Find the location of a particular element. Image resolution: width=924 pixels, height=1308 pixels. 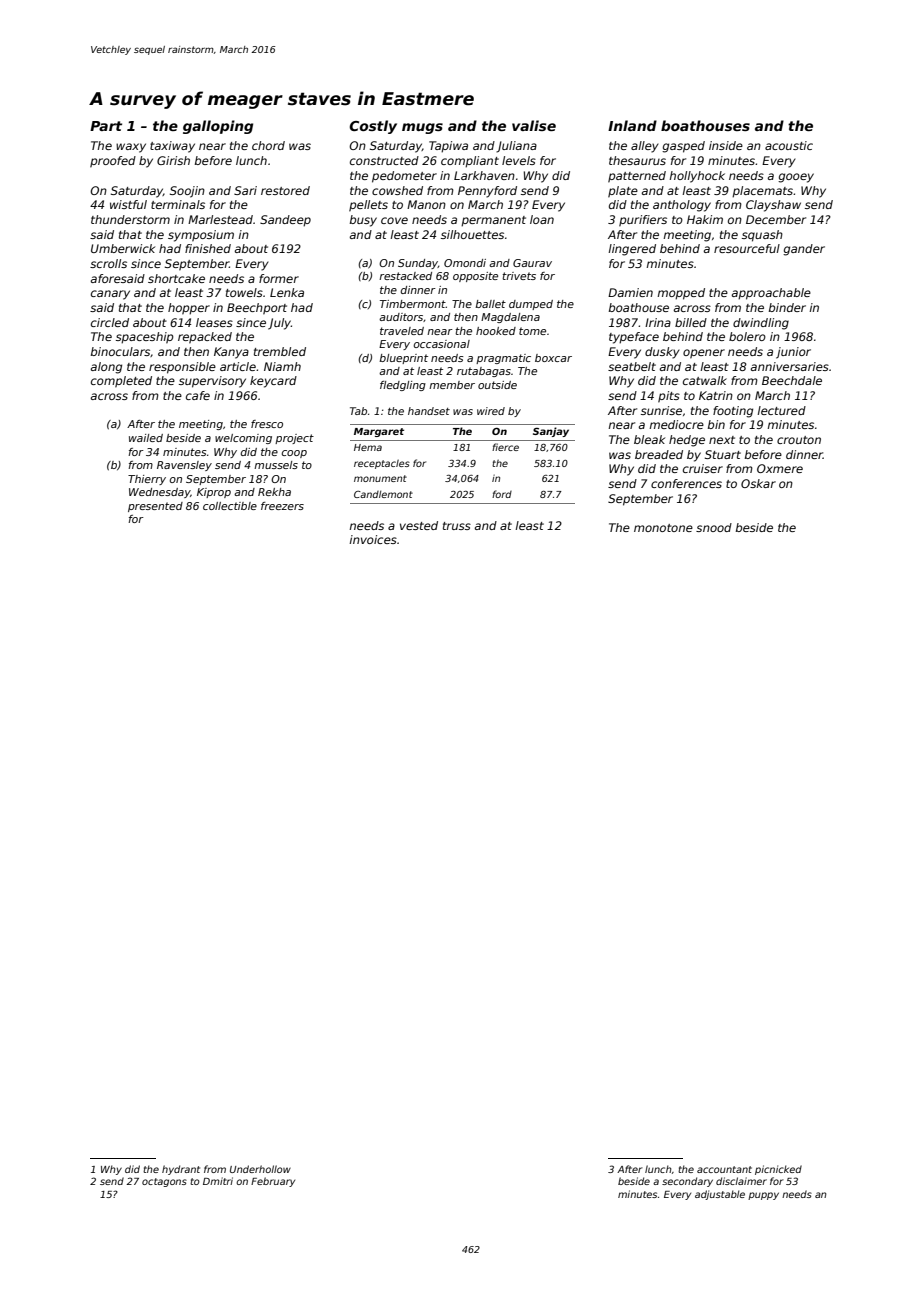

Oskar is located at coordinates (758, 483).
